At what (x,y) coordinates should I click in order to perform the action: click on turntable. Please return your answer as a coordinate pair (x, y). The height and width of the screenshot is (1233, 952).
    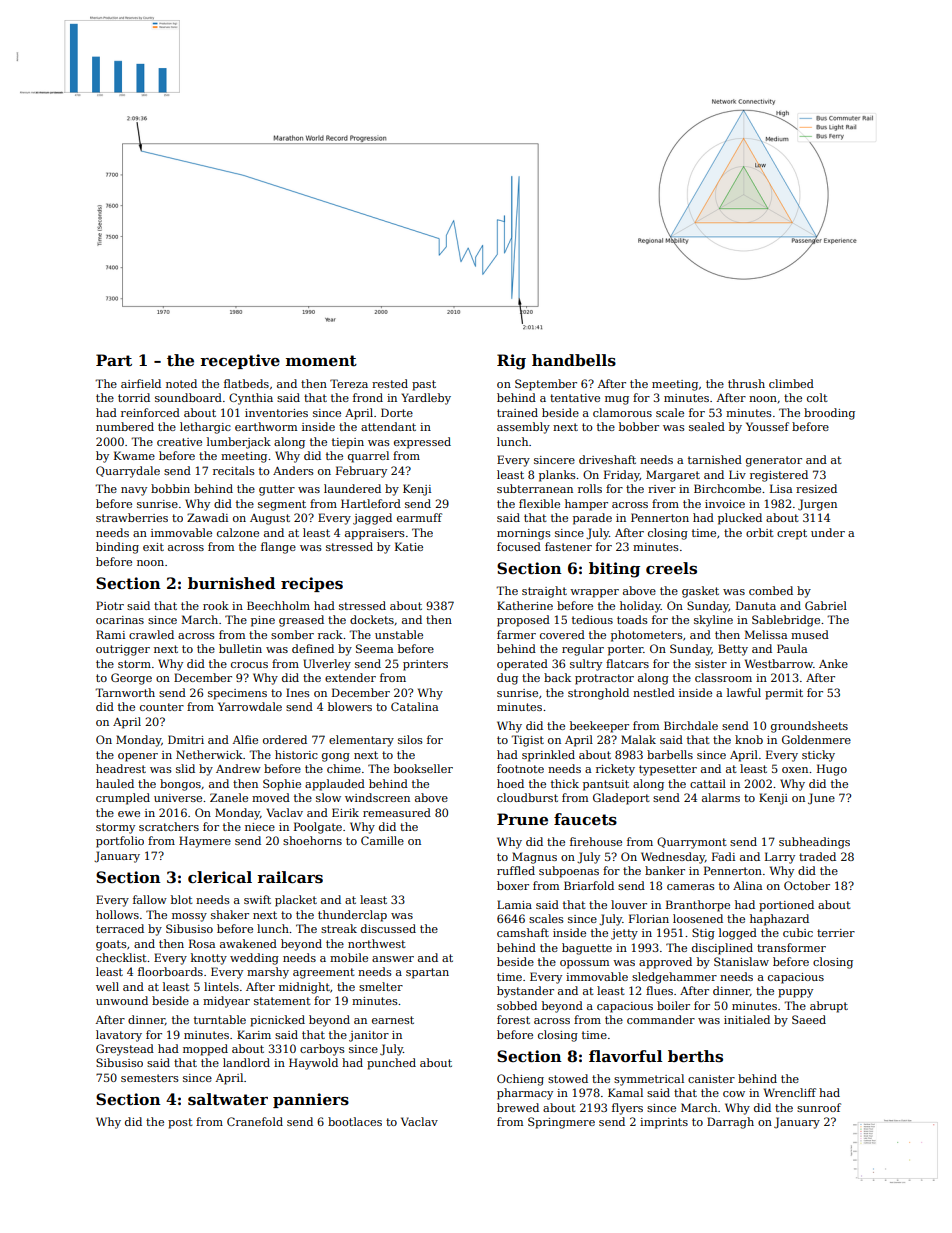
    Looking at the image, I should click on (220, 1019).
